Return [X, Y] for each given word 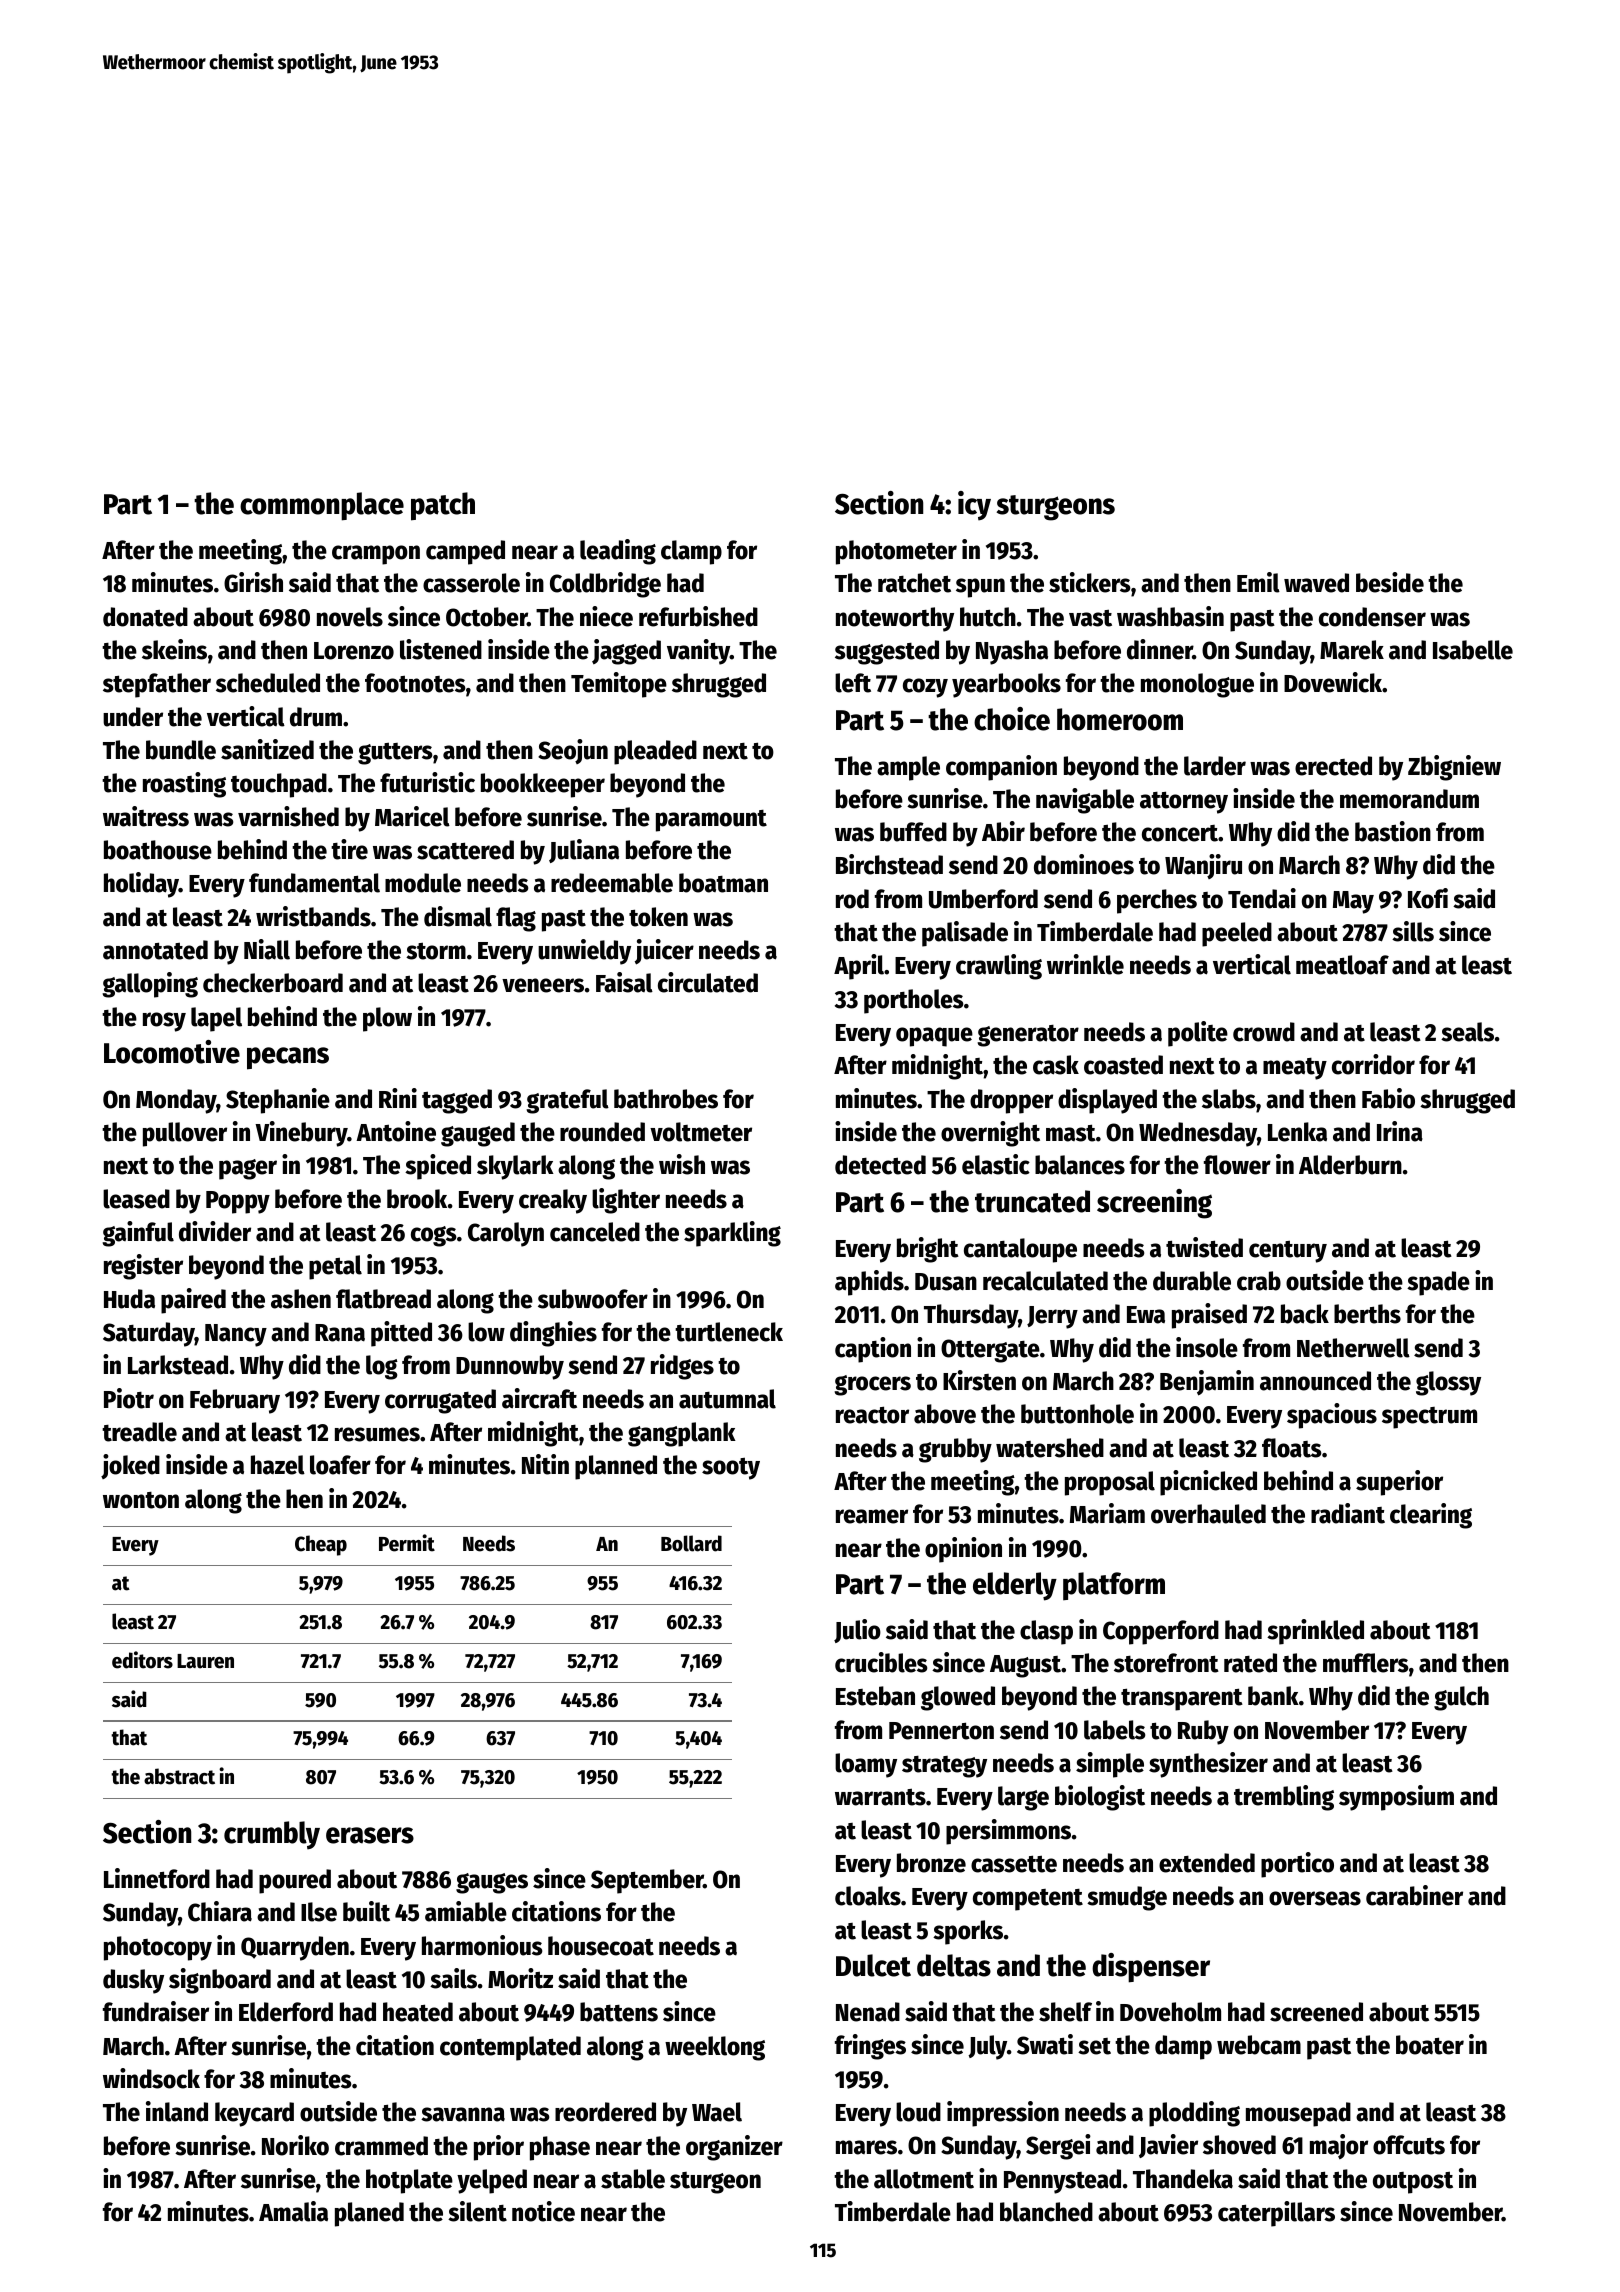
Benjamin [1207, 1383]
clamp [691, 552]
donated [145, 617]
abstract [179, 1776]
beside [1390, 582]
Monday [176, 1101]
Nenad [868, 2012]
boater [1430, 2045]
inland [177, 2111]
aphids [869, 1283]
